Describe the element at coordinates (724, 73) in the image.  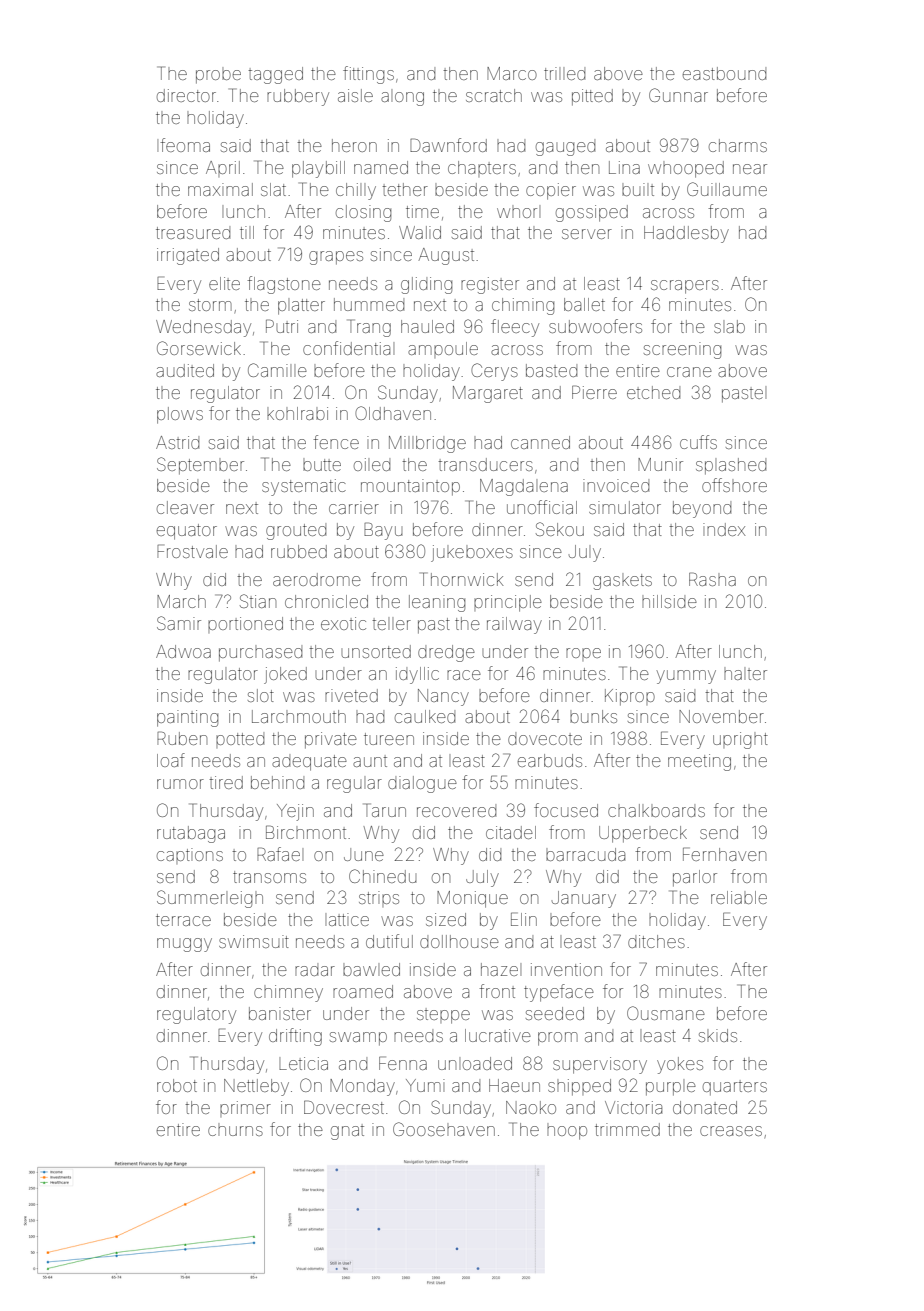
I see `eastbound` at that location.
